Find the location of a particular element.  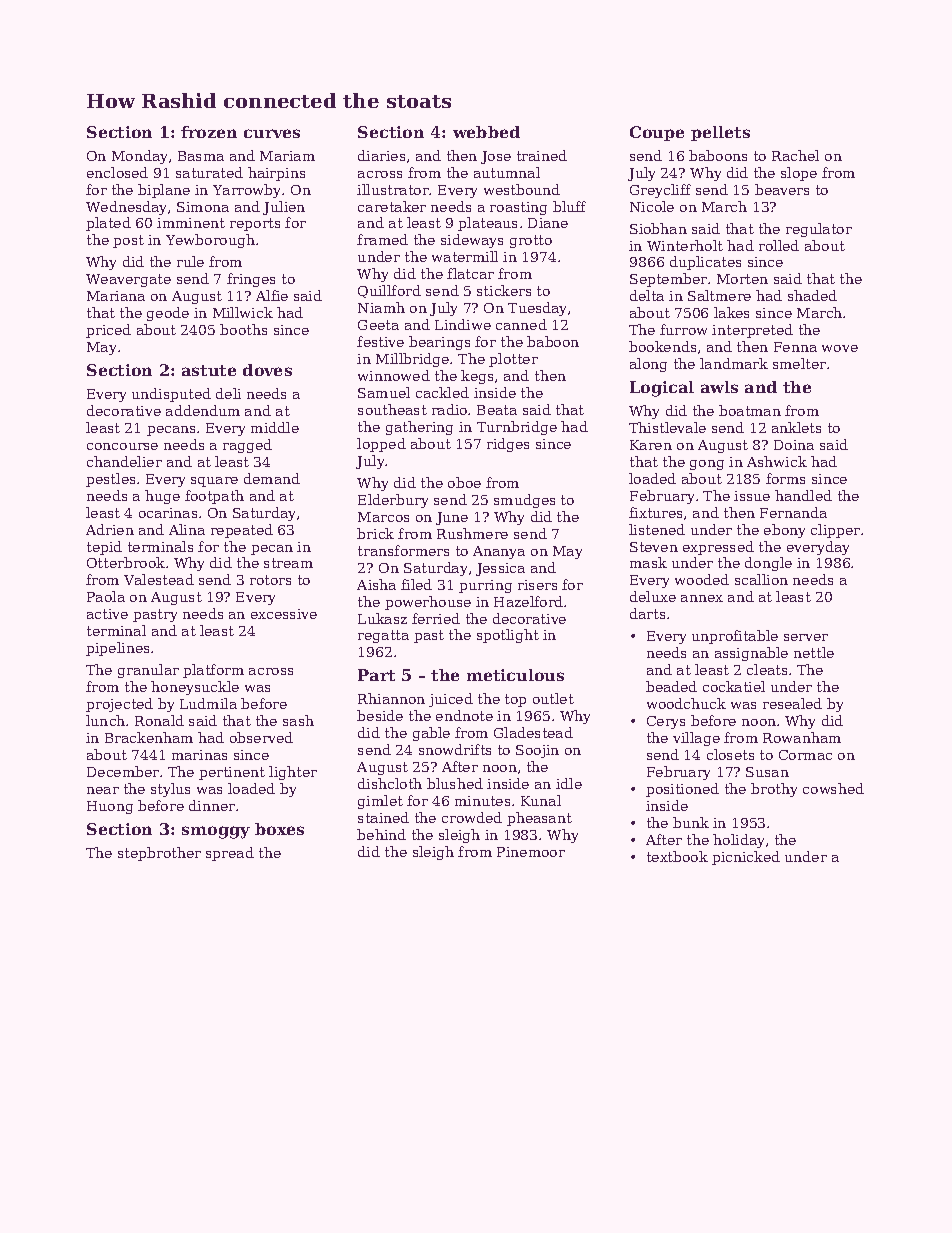

Huong is located at coordinates (110, 807).
